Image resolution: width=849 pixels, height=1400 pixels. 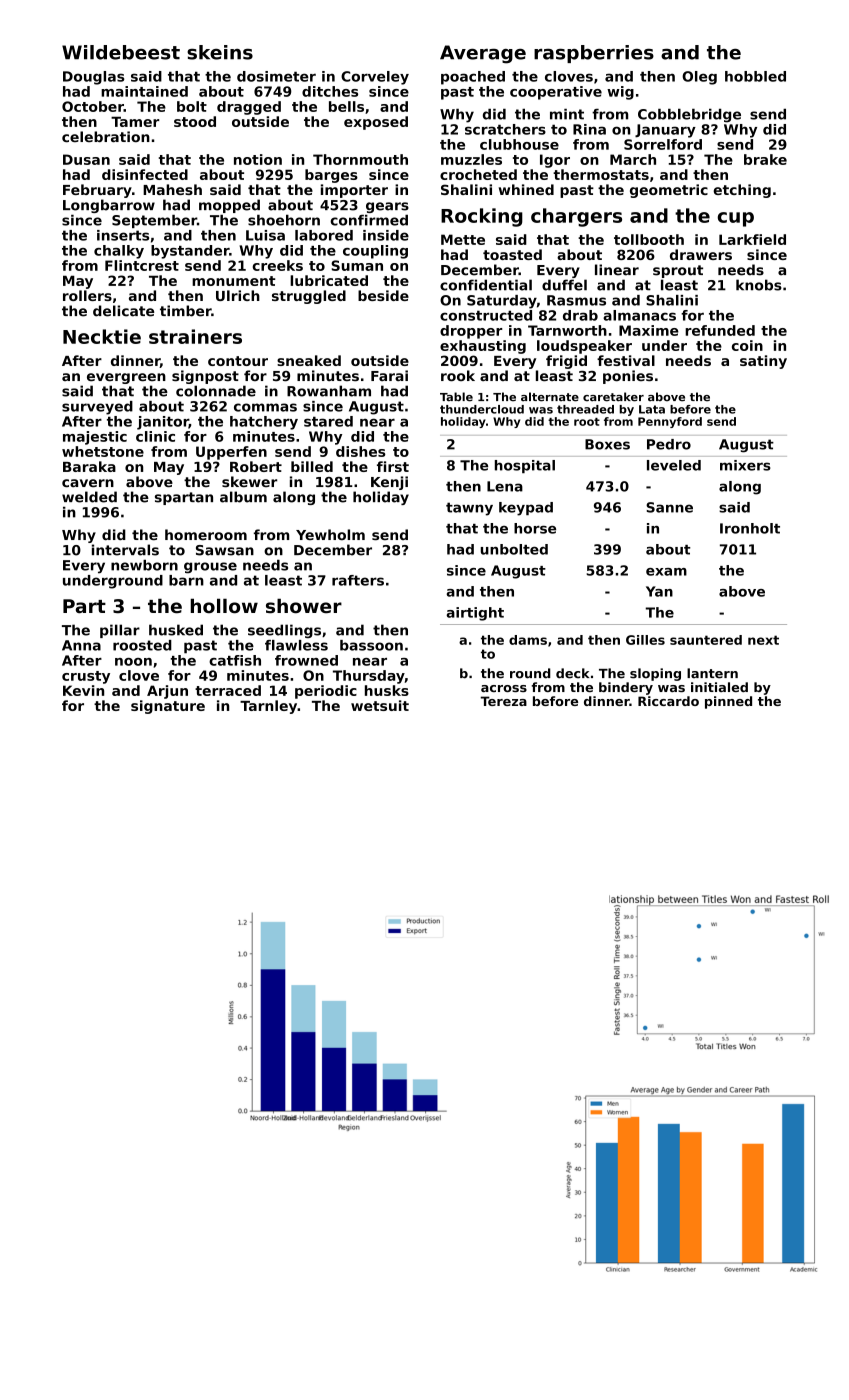 What do you see at coordinates (94, 78) in the screenshot?
I see `Douglas` at bounding box center [94, 78].
